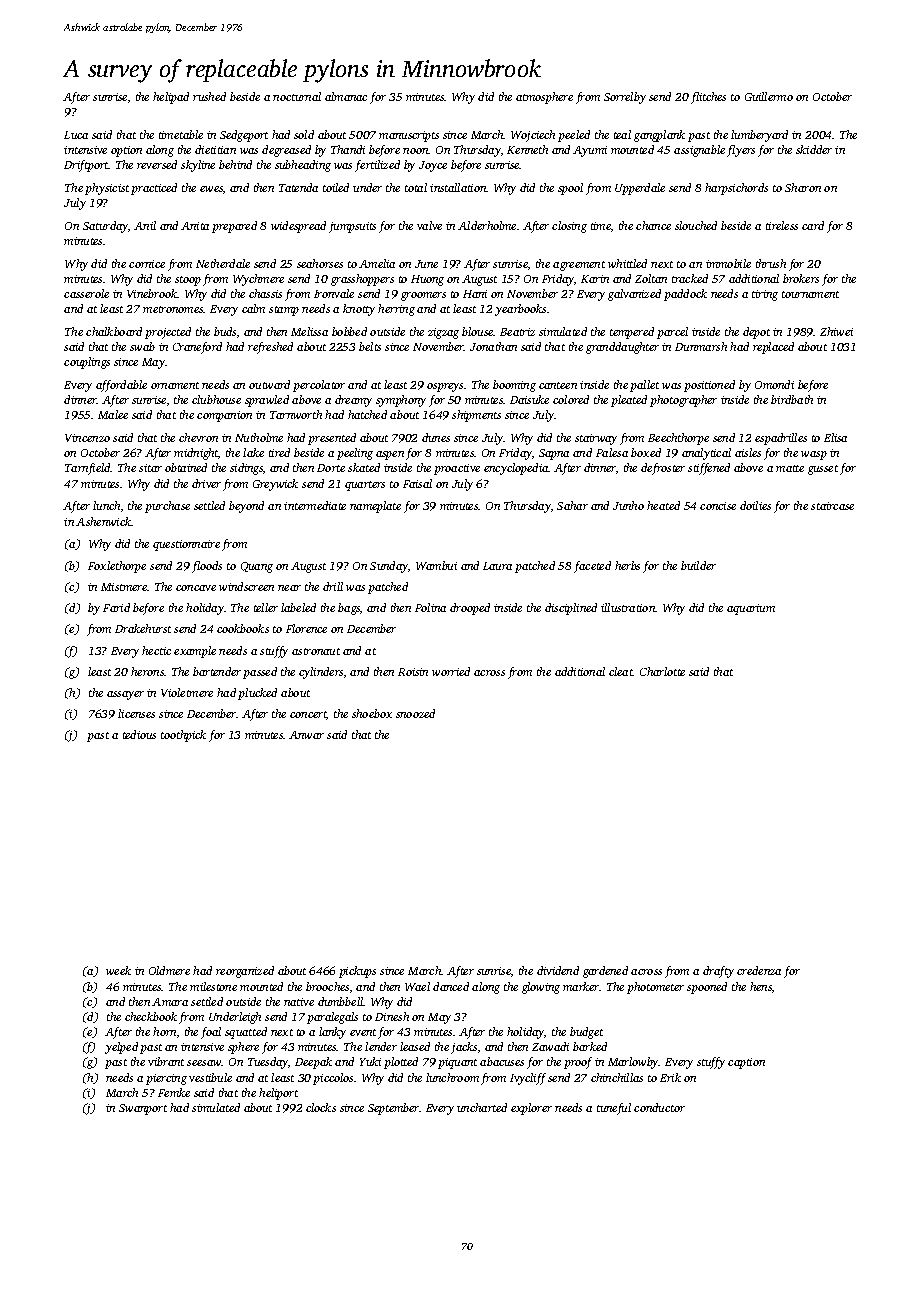  I want to click on Dinesh, so click(392, 1016).
